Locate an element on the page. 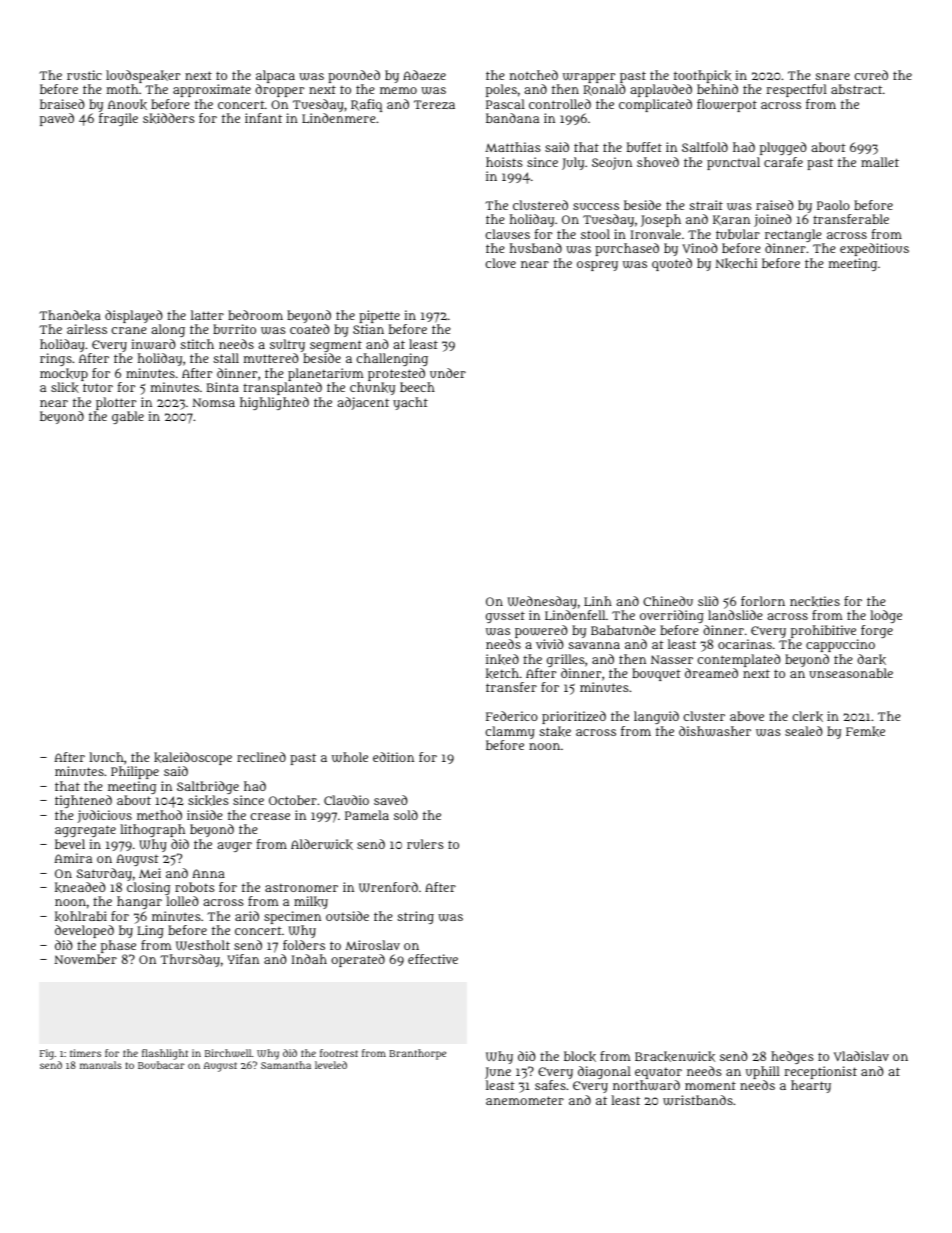 The image size is (952, 1233). expeditious is located at coordinates (874, 249).
